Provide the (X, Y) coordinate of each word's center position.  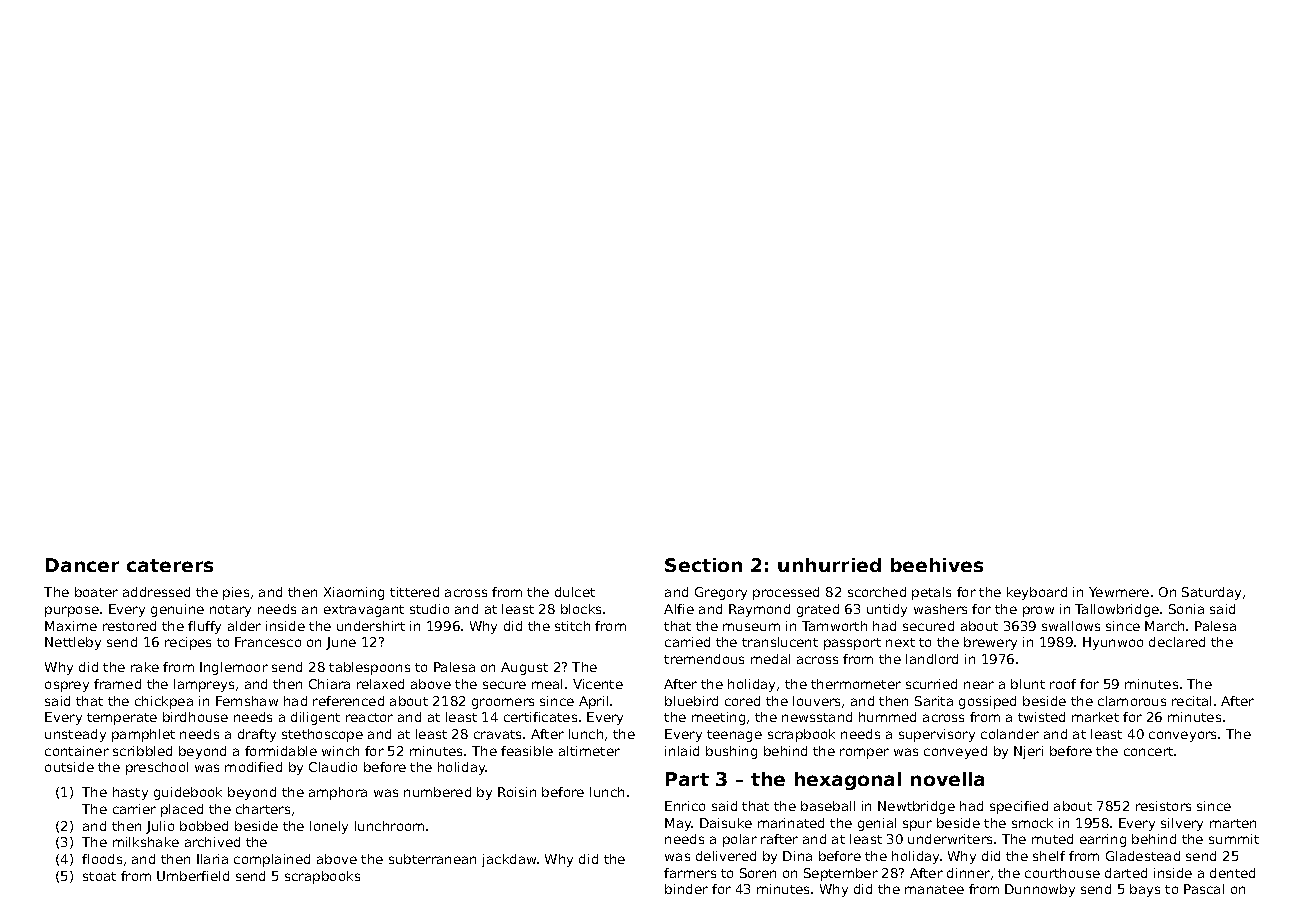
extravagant (364, 611)
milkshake (146, 842)
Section (703, 565)
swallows (1071, 626)
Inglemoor (234, 668)
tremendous (704, 659)
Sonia (1186, 609)
